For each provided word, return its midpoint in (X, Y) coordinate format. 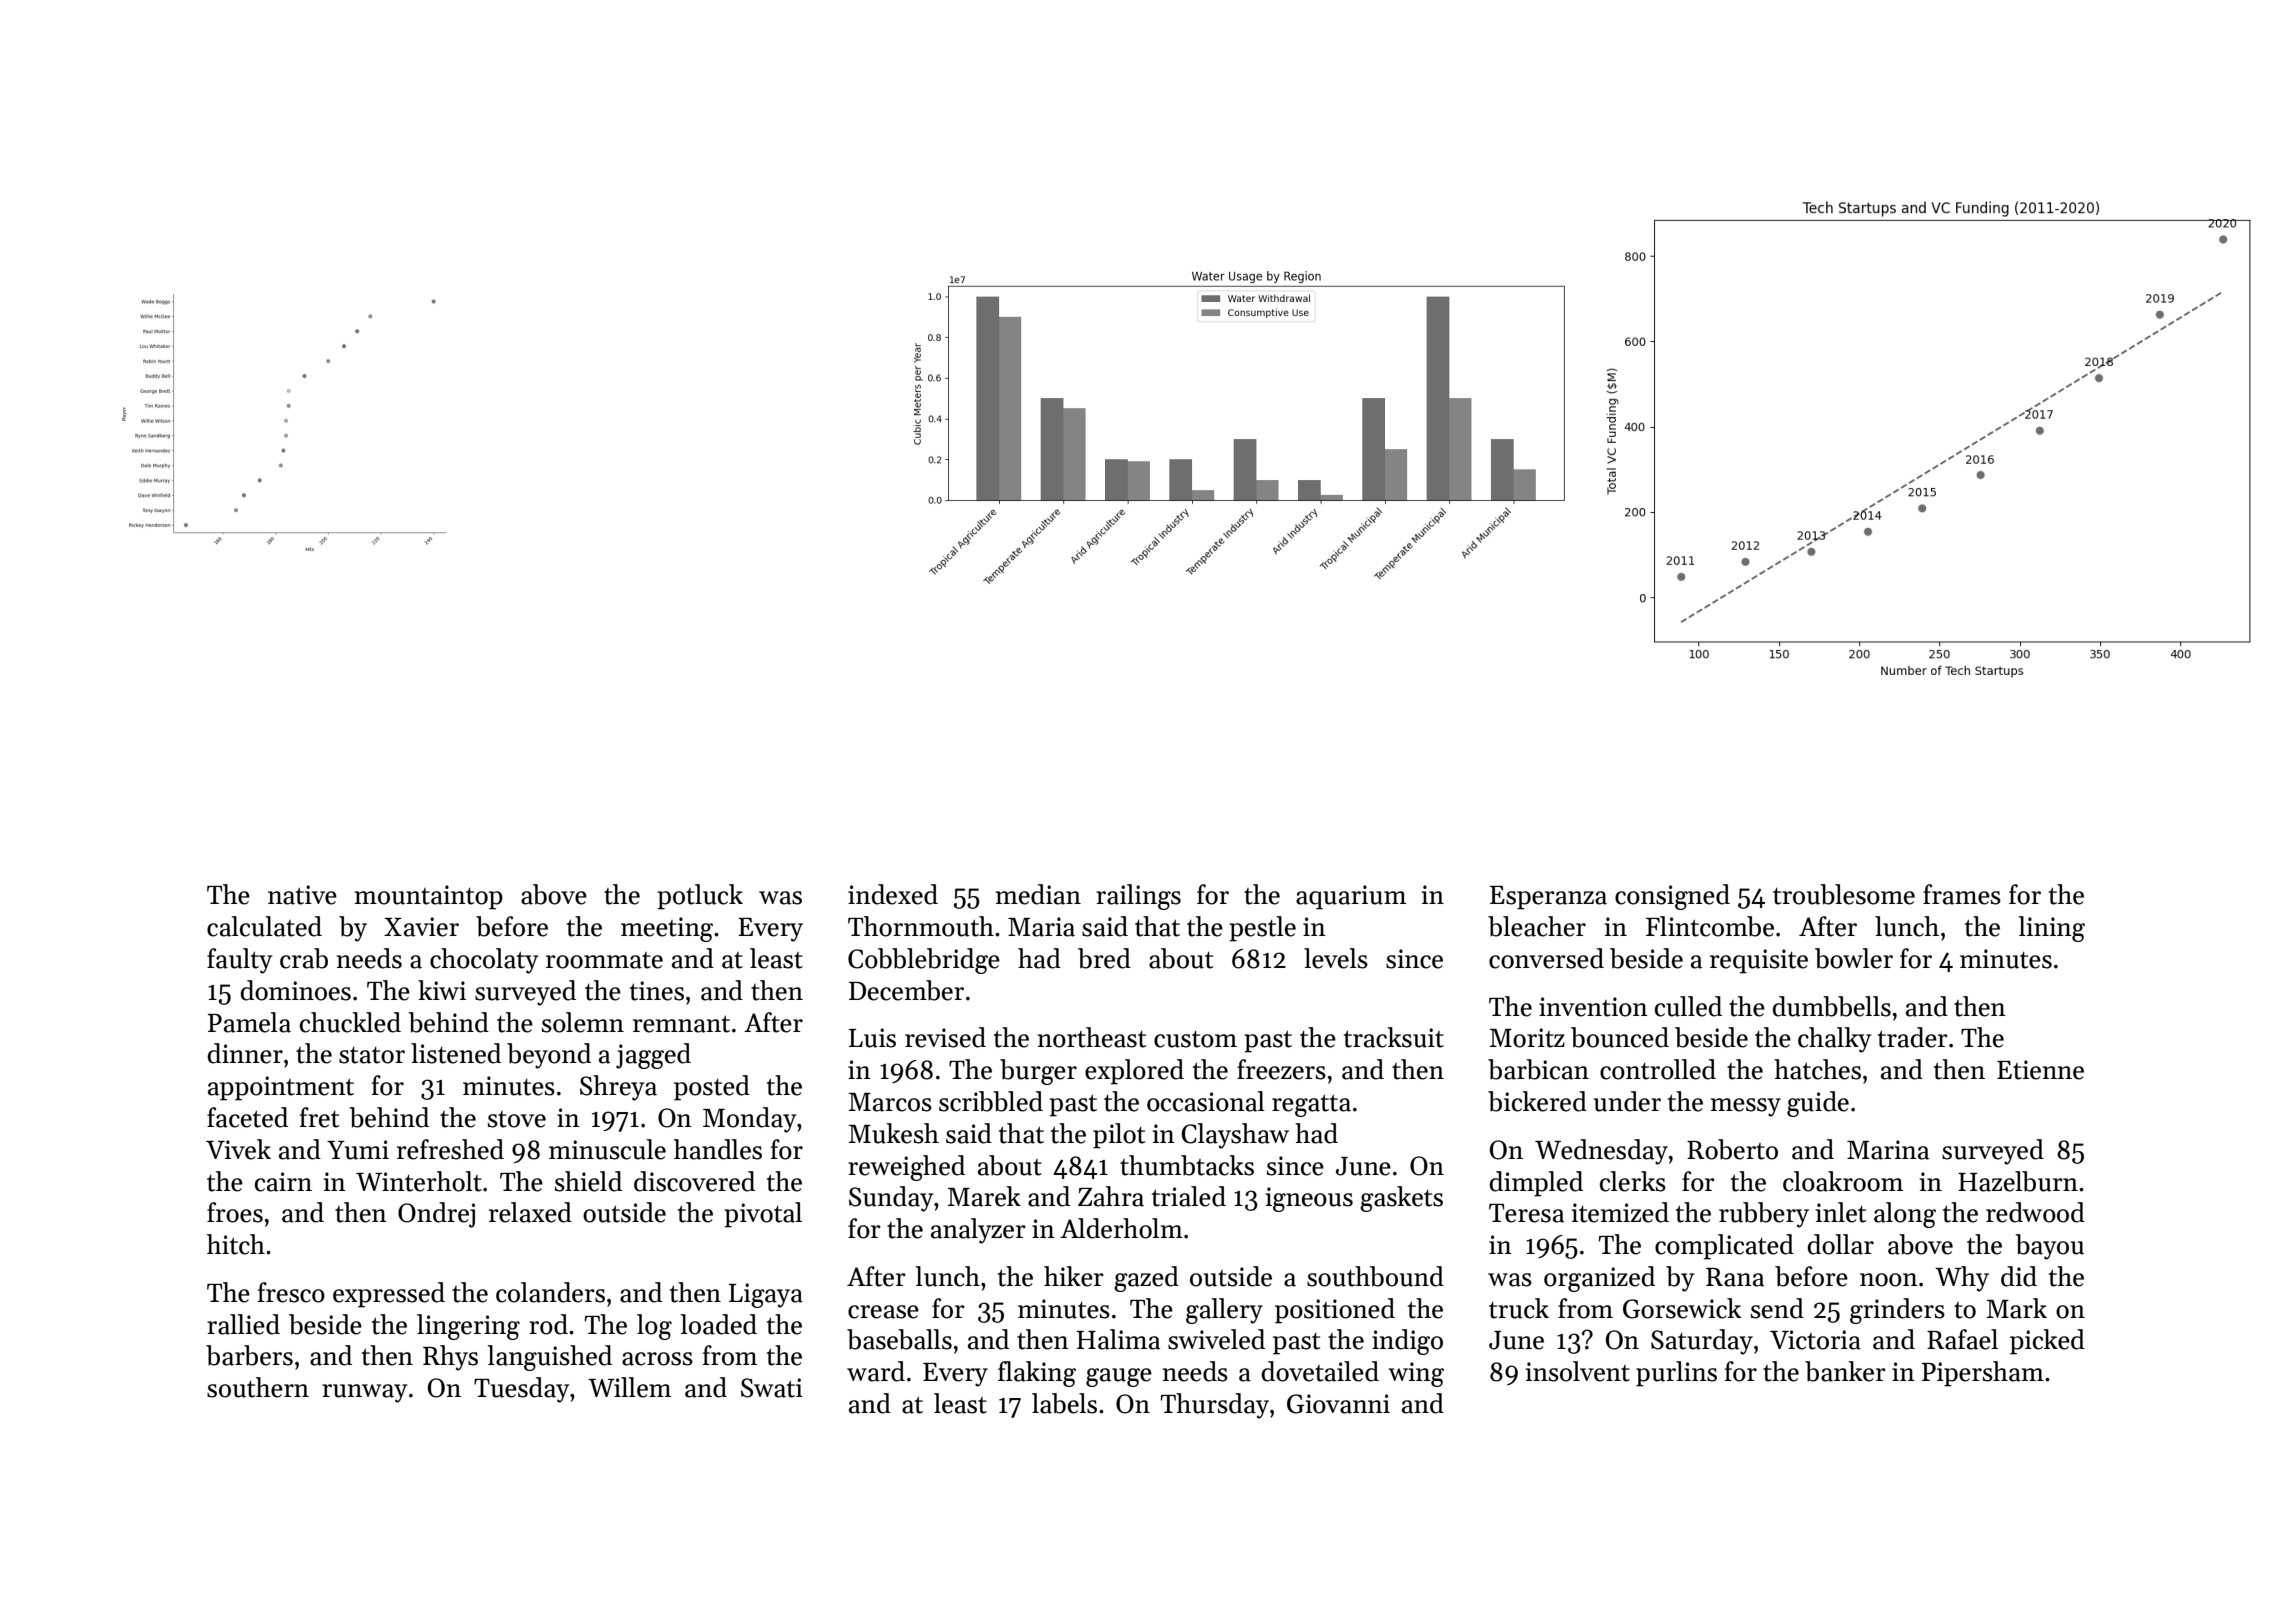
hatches (1817, 1069)
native (302, 895)
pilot (1119, 1136)
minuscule (607, 1149)
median (1038, 894)
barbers (249, 1355)
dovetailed (1320, 1371)
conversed (1546, 958)
